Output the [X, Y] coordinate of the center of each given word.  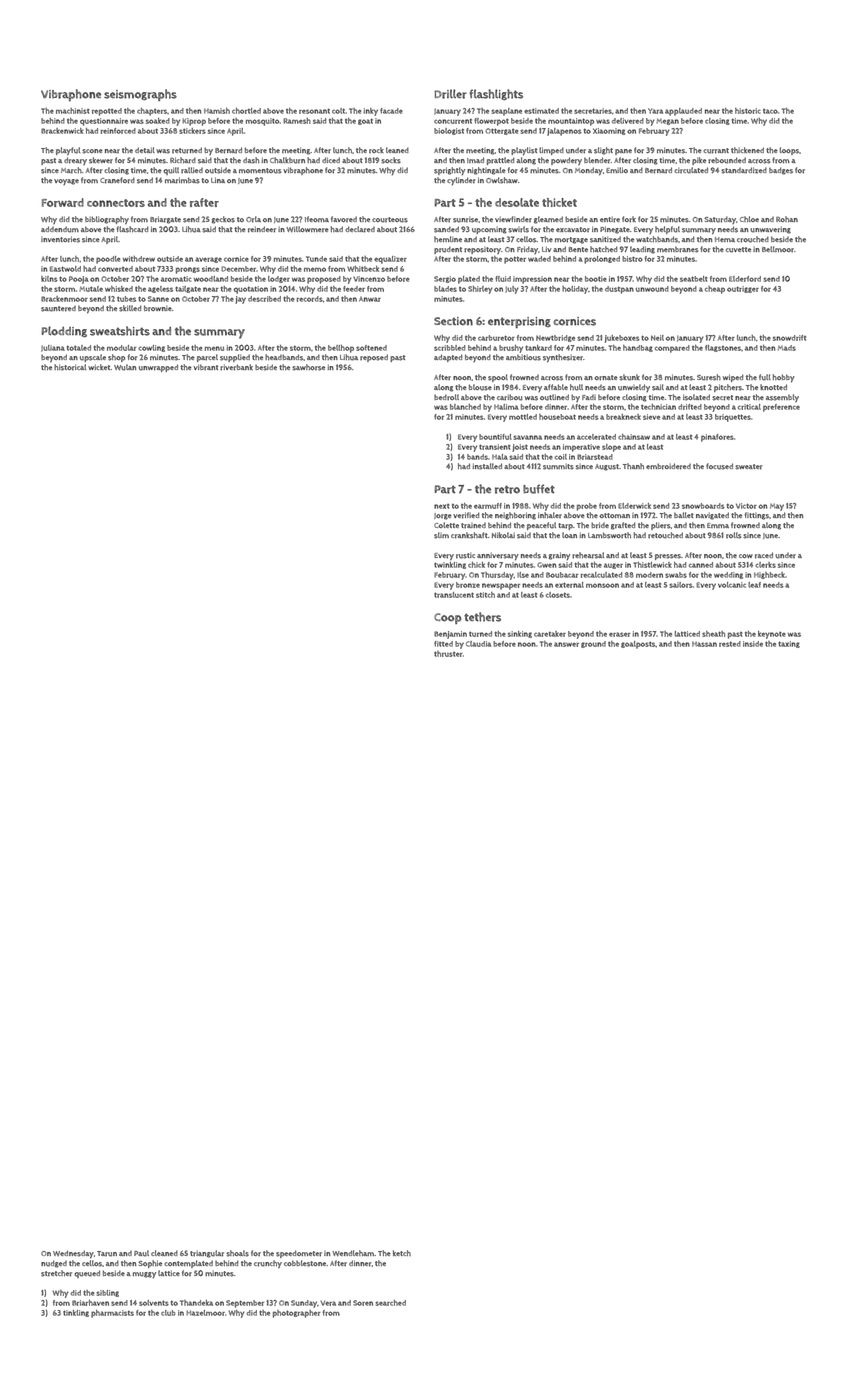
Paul [141, 1253]
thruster [448, 654]
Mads [787, 348]
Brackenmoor [64, 299]
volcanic [732, 585]
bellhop [341, 349]
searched [390, 1303]
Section [453, 321]
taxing [789, 644]
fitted [443, 644]
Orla [253, 219]
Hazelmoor [205, 1313]
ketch [402, 1253]
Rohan [787, 219]
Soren [363, 1303]
